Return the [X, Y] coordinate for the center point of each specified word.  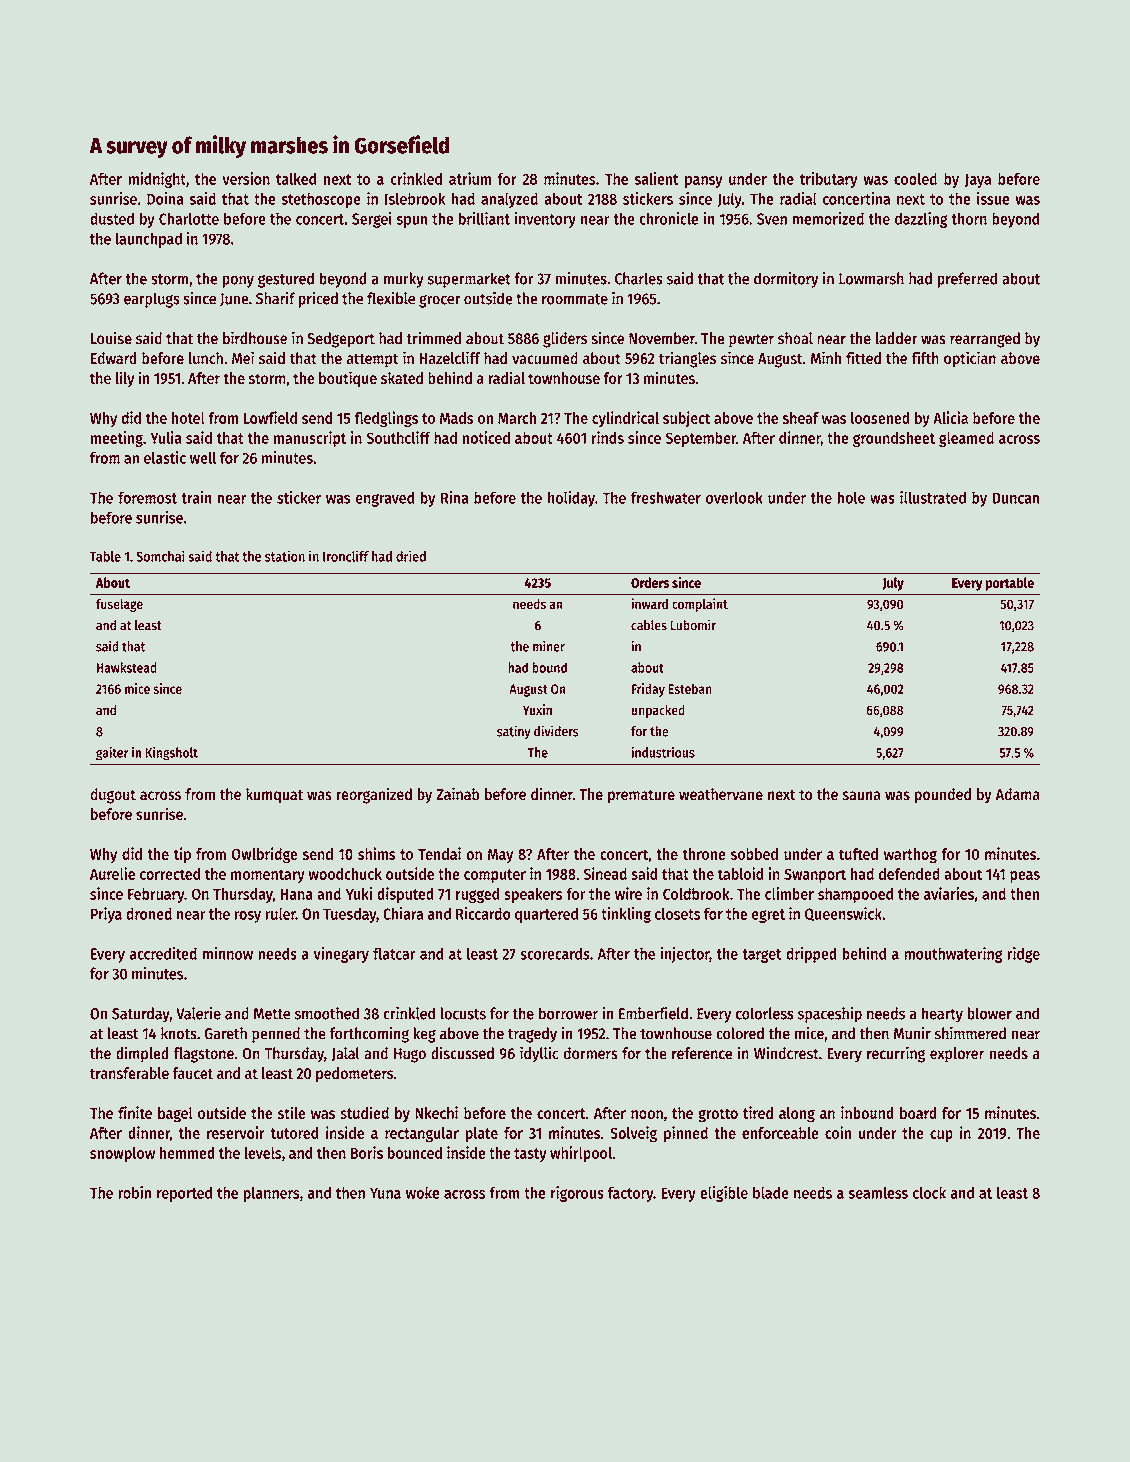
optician [970, 359]
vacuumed [545, 358]
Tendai [439, 853]
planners [271, 1194]
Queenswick [843, 914]
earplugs [152, 300]
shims [377, 853]
